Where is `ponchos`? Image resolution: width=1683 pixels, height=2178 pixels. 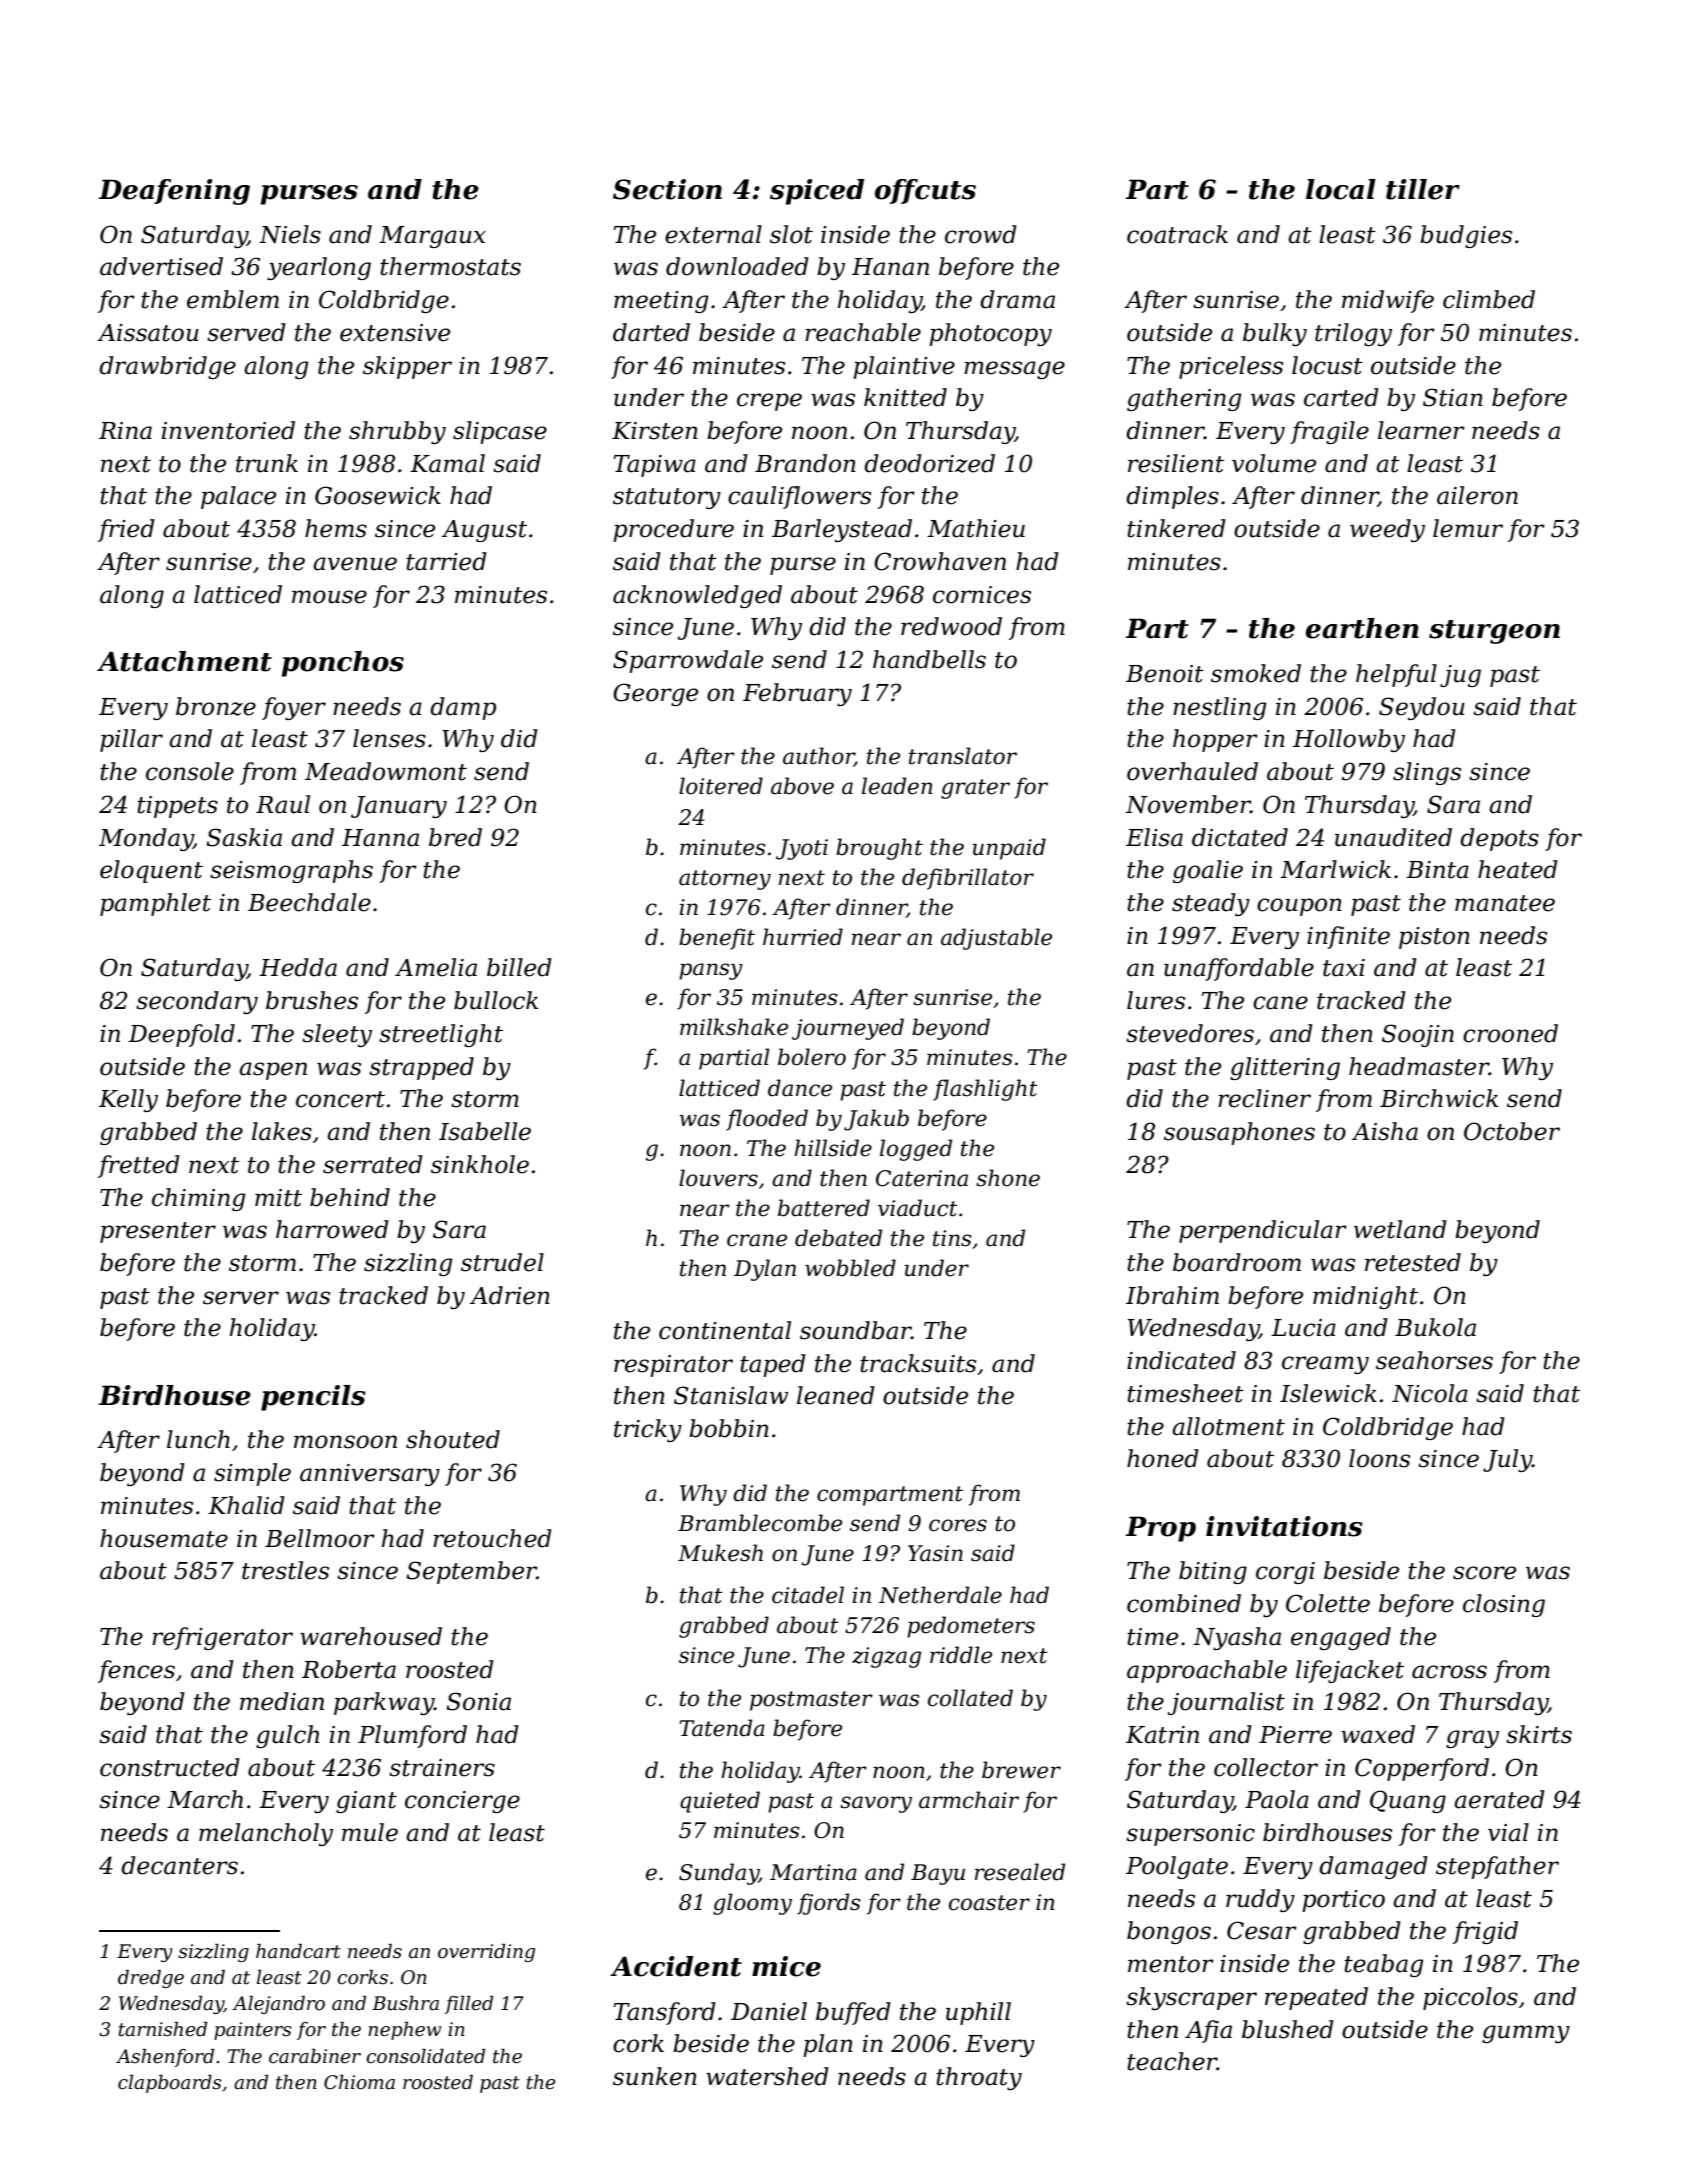
ponchos is located at coordinates (342, 664).
